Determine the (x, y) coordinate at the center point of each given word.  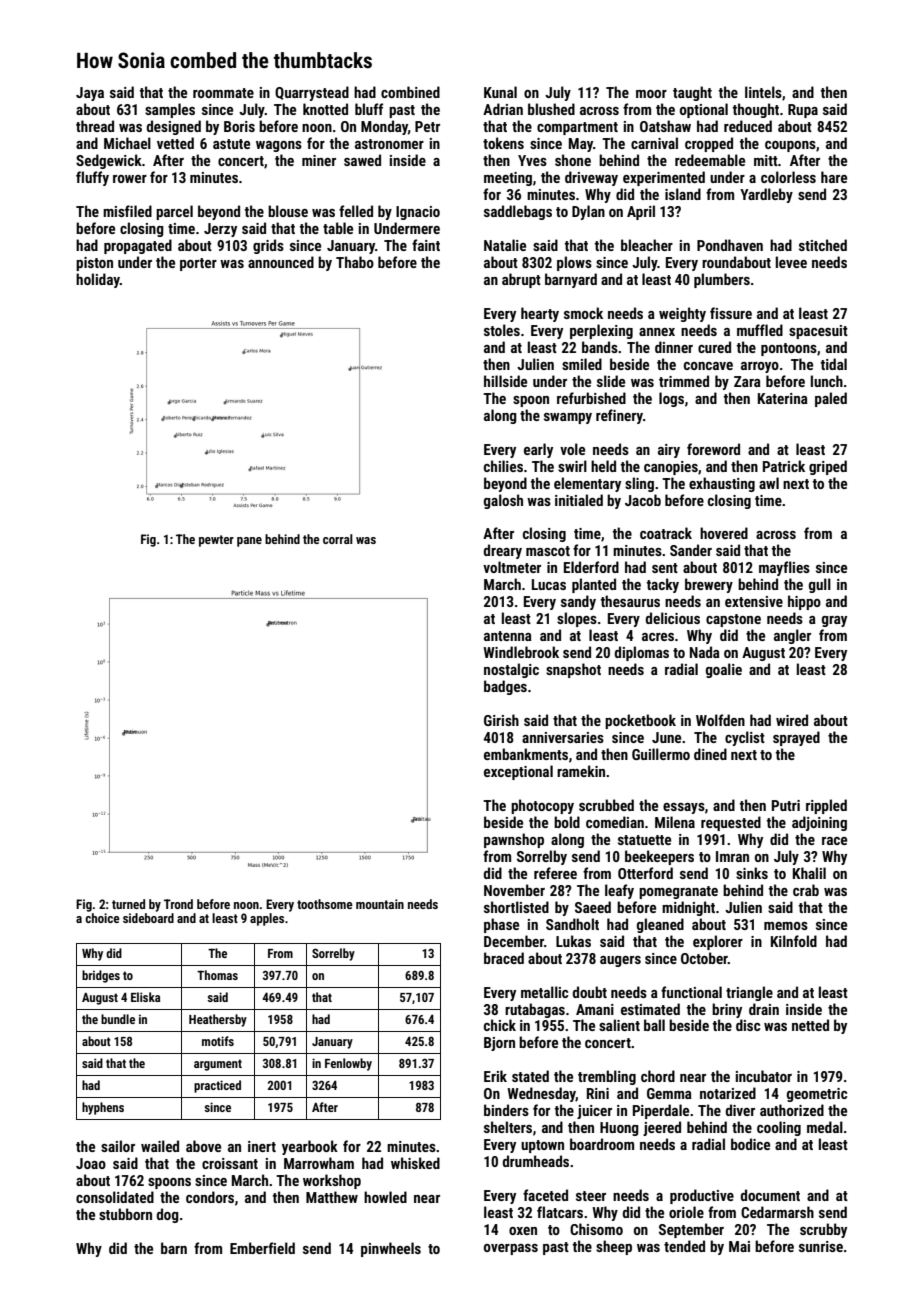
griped (828, 467)
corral (338, 539)
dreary (503, 551)
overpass (511, 1249)
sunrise (821, 1246)
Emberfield (262, 1248)
